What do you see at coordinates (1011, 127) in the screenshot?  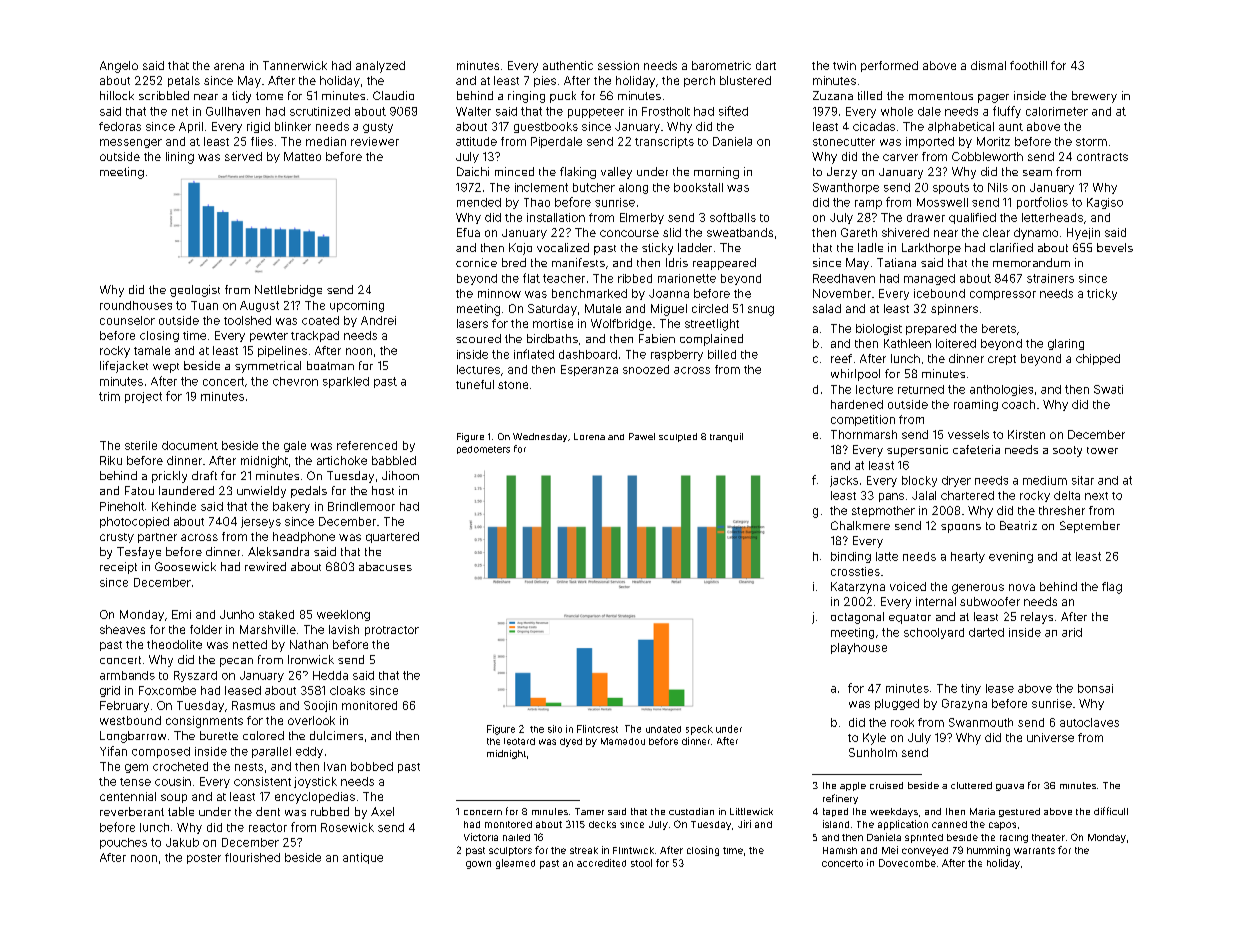 I see `aunt` at bounding box center [1011, 127].
